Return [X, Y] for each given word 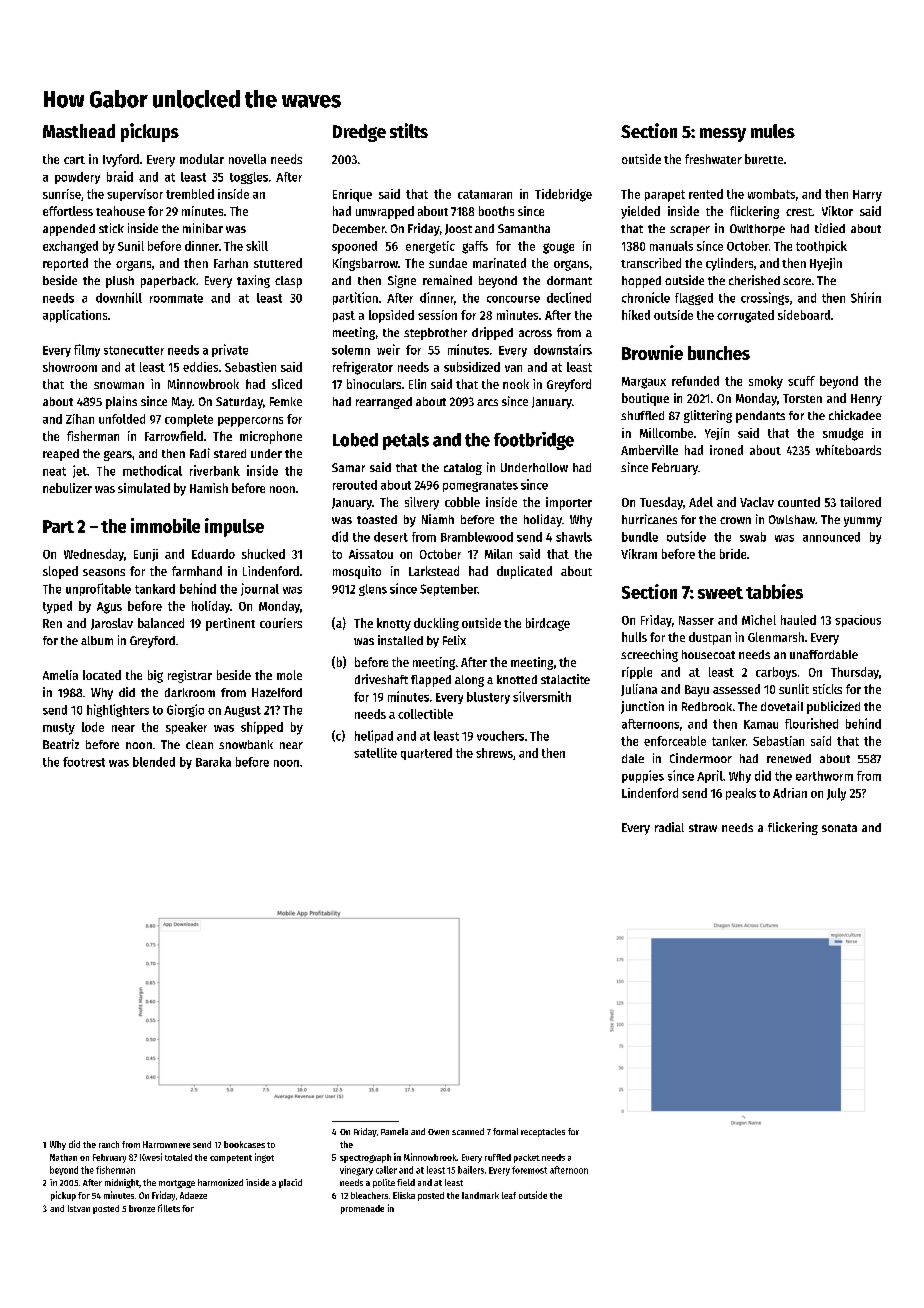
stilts [409, 130]
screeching [649, 655]
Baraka [213, 762]
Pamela [394, 1131]
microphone [271, 437]
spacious [858, 621]
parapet [665, 196]
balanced [161, 623]
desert [391, 537]
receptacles [543, 1132]
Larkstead [434, 571]
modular [202, 159]
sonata [839, 828]
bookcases [244, 1144]
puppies [643, 776]
